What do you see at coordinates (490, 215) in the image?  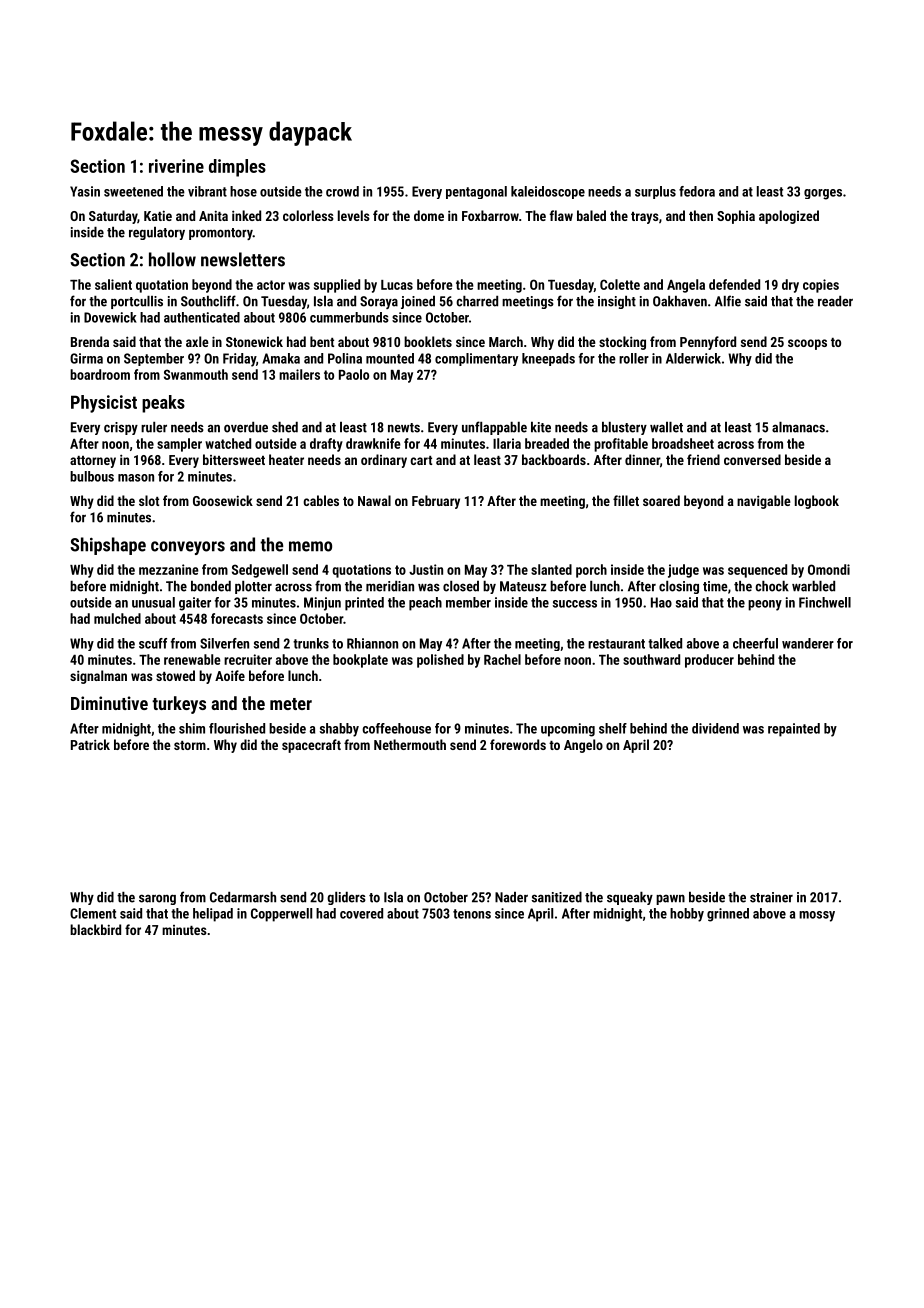 I see `Foxbarrow` at bounding box center [490, 215].
